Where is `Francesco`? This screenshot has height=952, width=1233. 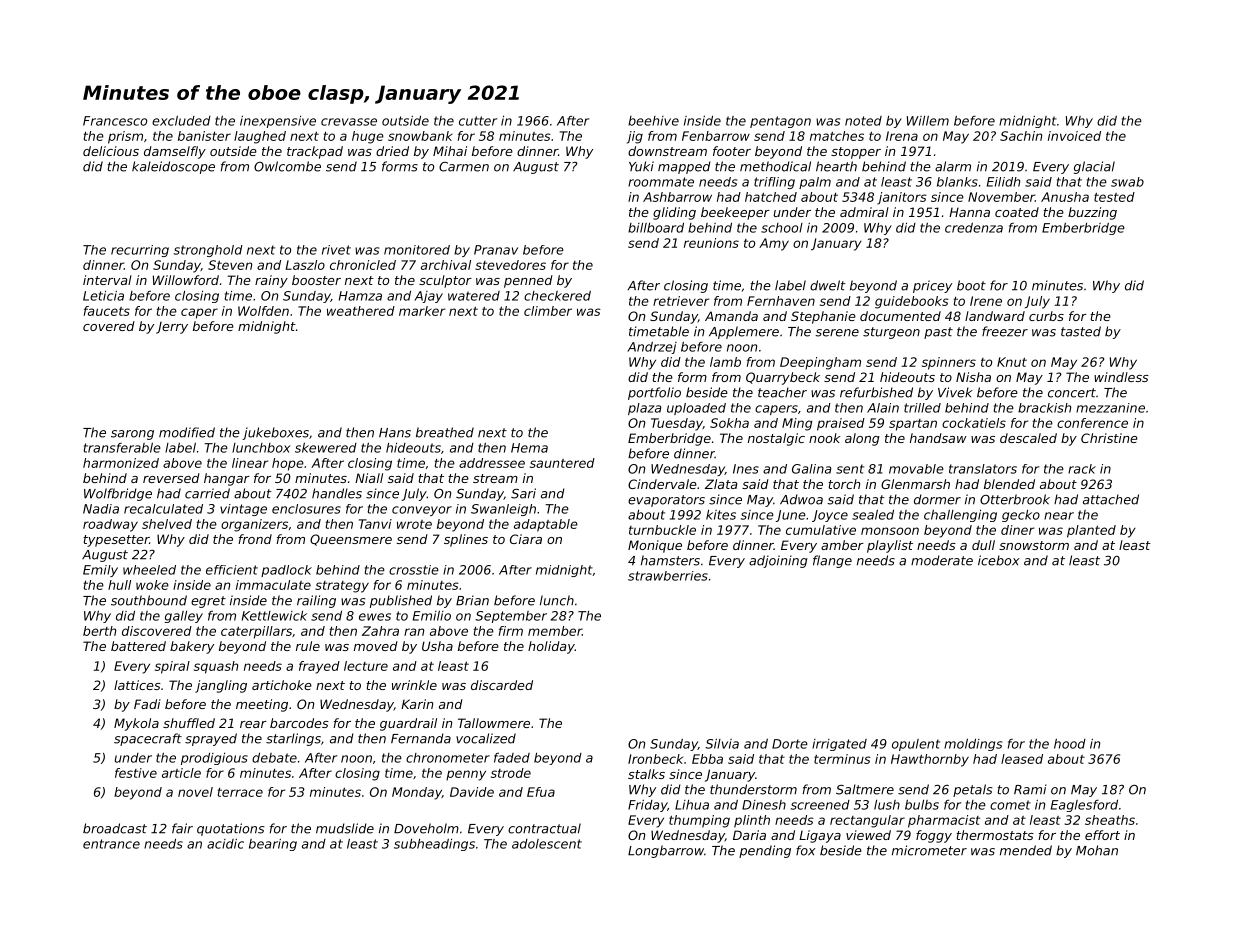
Francesco is located at coordinates (115, 121).
